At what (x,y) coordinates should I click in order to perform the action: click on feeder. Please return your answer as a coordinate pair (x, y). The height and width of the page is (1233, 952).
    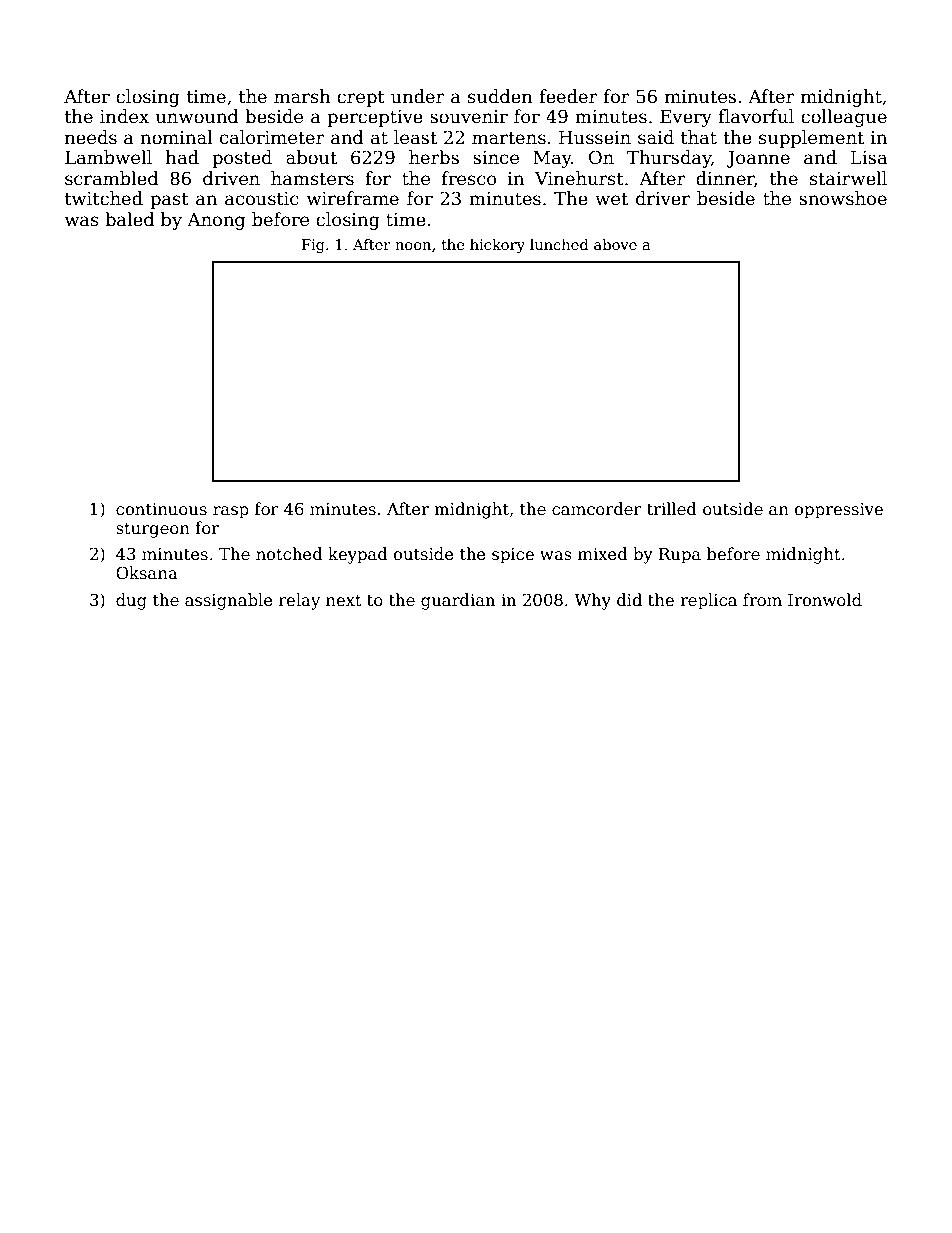
    Looking at the image, I should click on (568, 96).
